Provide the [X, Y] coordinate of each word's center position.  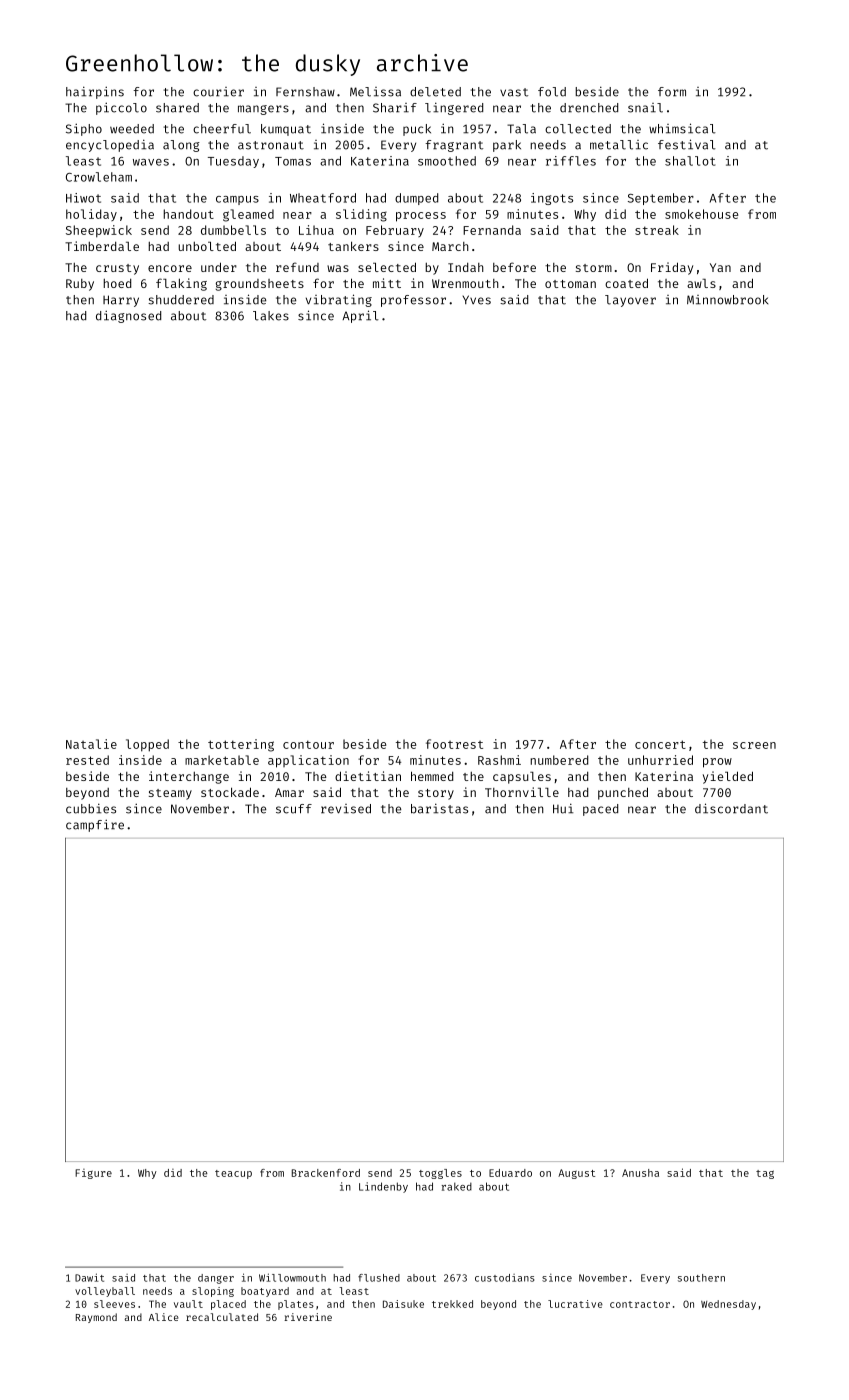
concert [660, 744]
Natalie [91, 744]
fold [552, 92]
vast [514, 92]
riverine [308, 1317]
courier [218, 92]
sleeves [114, 1304]
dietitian [368, 776]
